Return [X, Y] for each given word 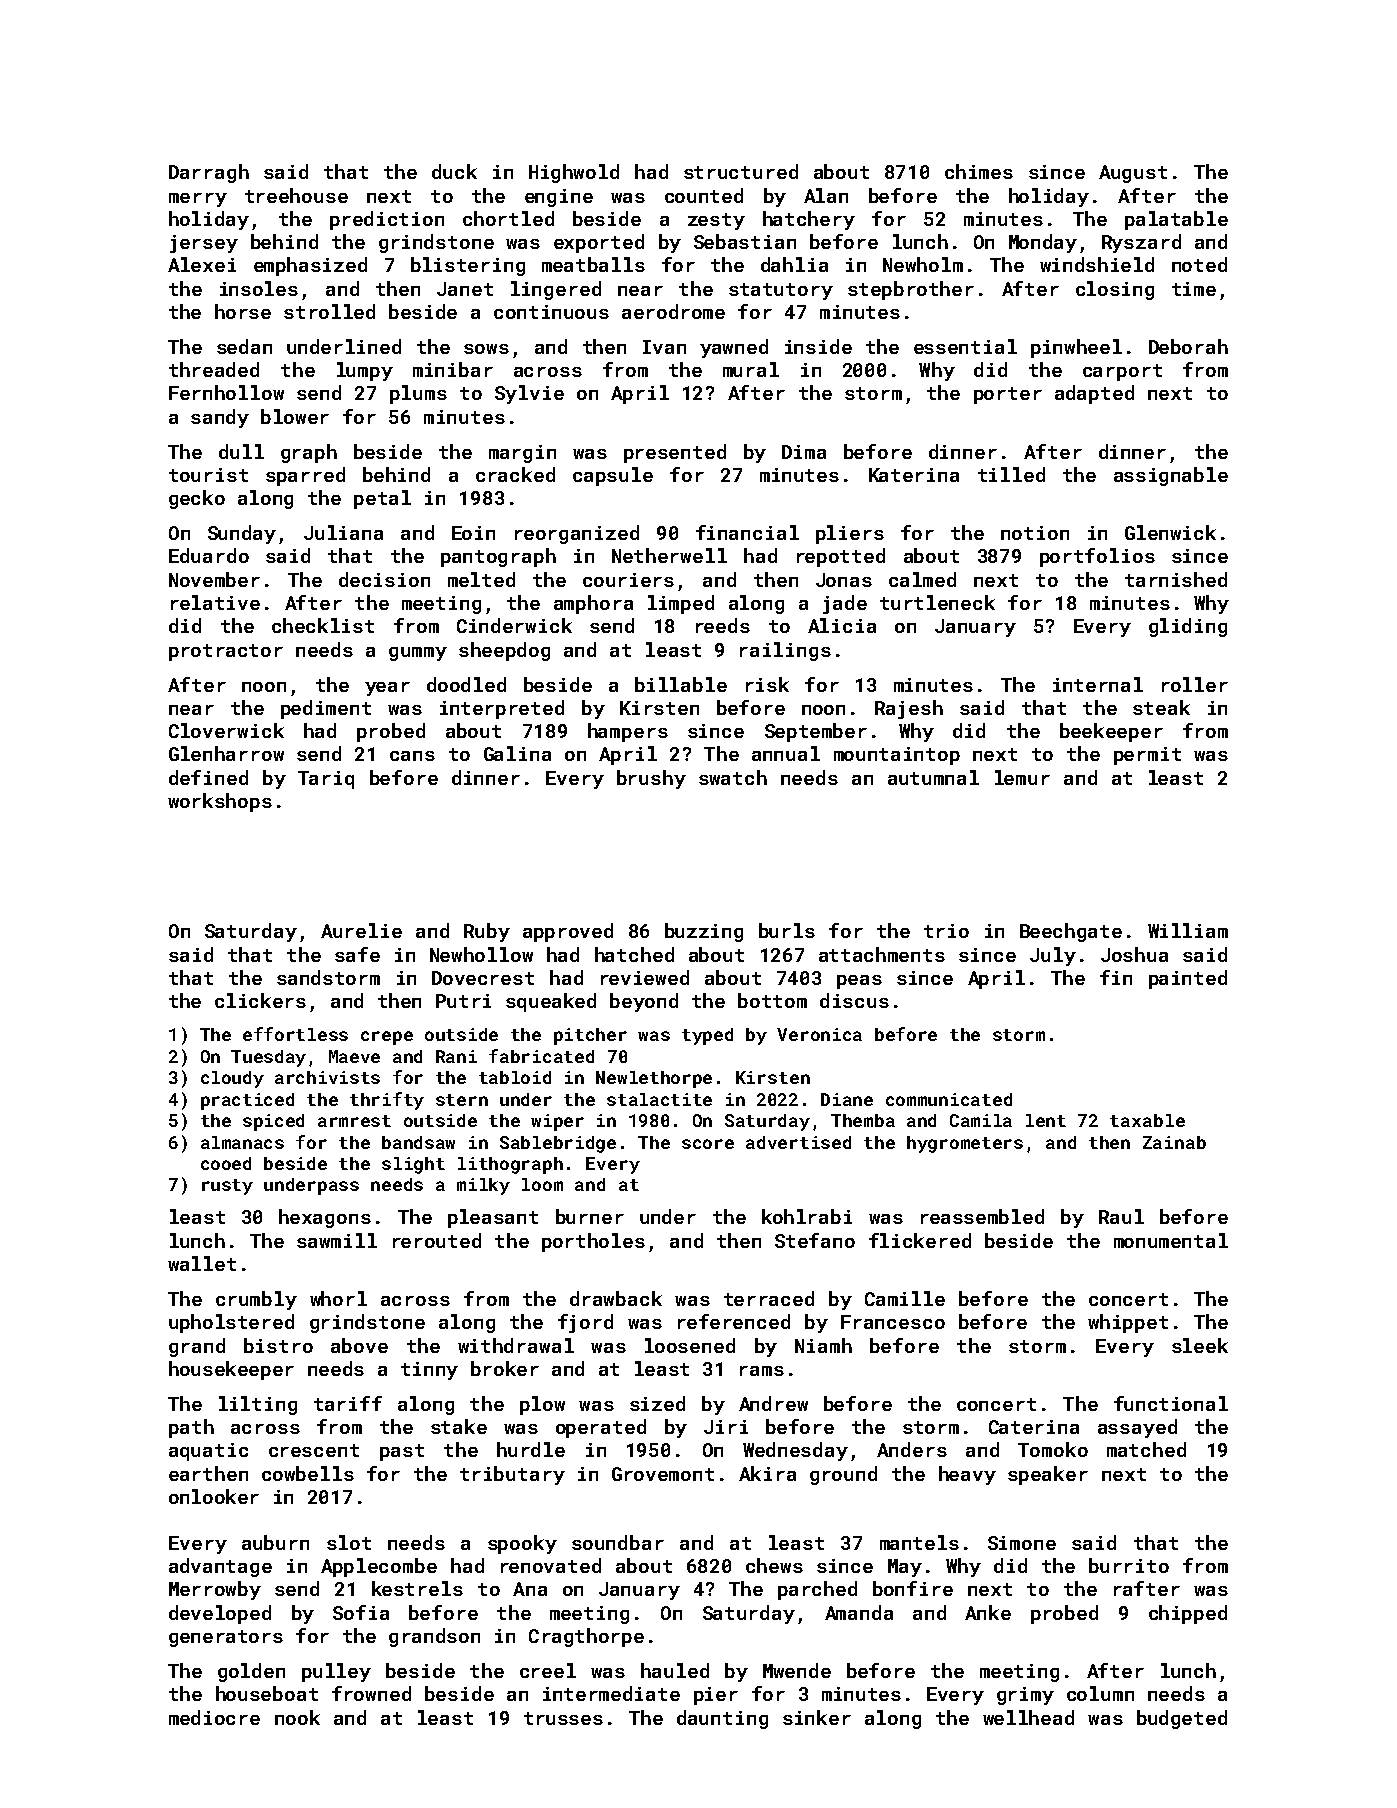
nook [297, 1717]
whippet [1128, 1323]
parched [817, 1590]
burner [590, 1216]
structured [741, 171]
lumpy [365, 371]
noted [1199, 264]
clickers [260, 1000]
